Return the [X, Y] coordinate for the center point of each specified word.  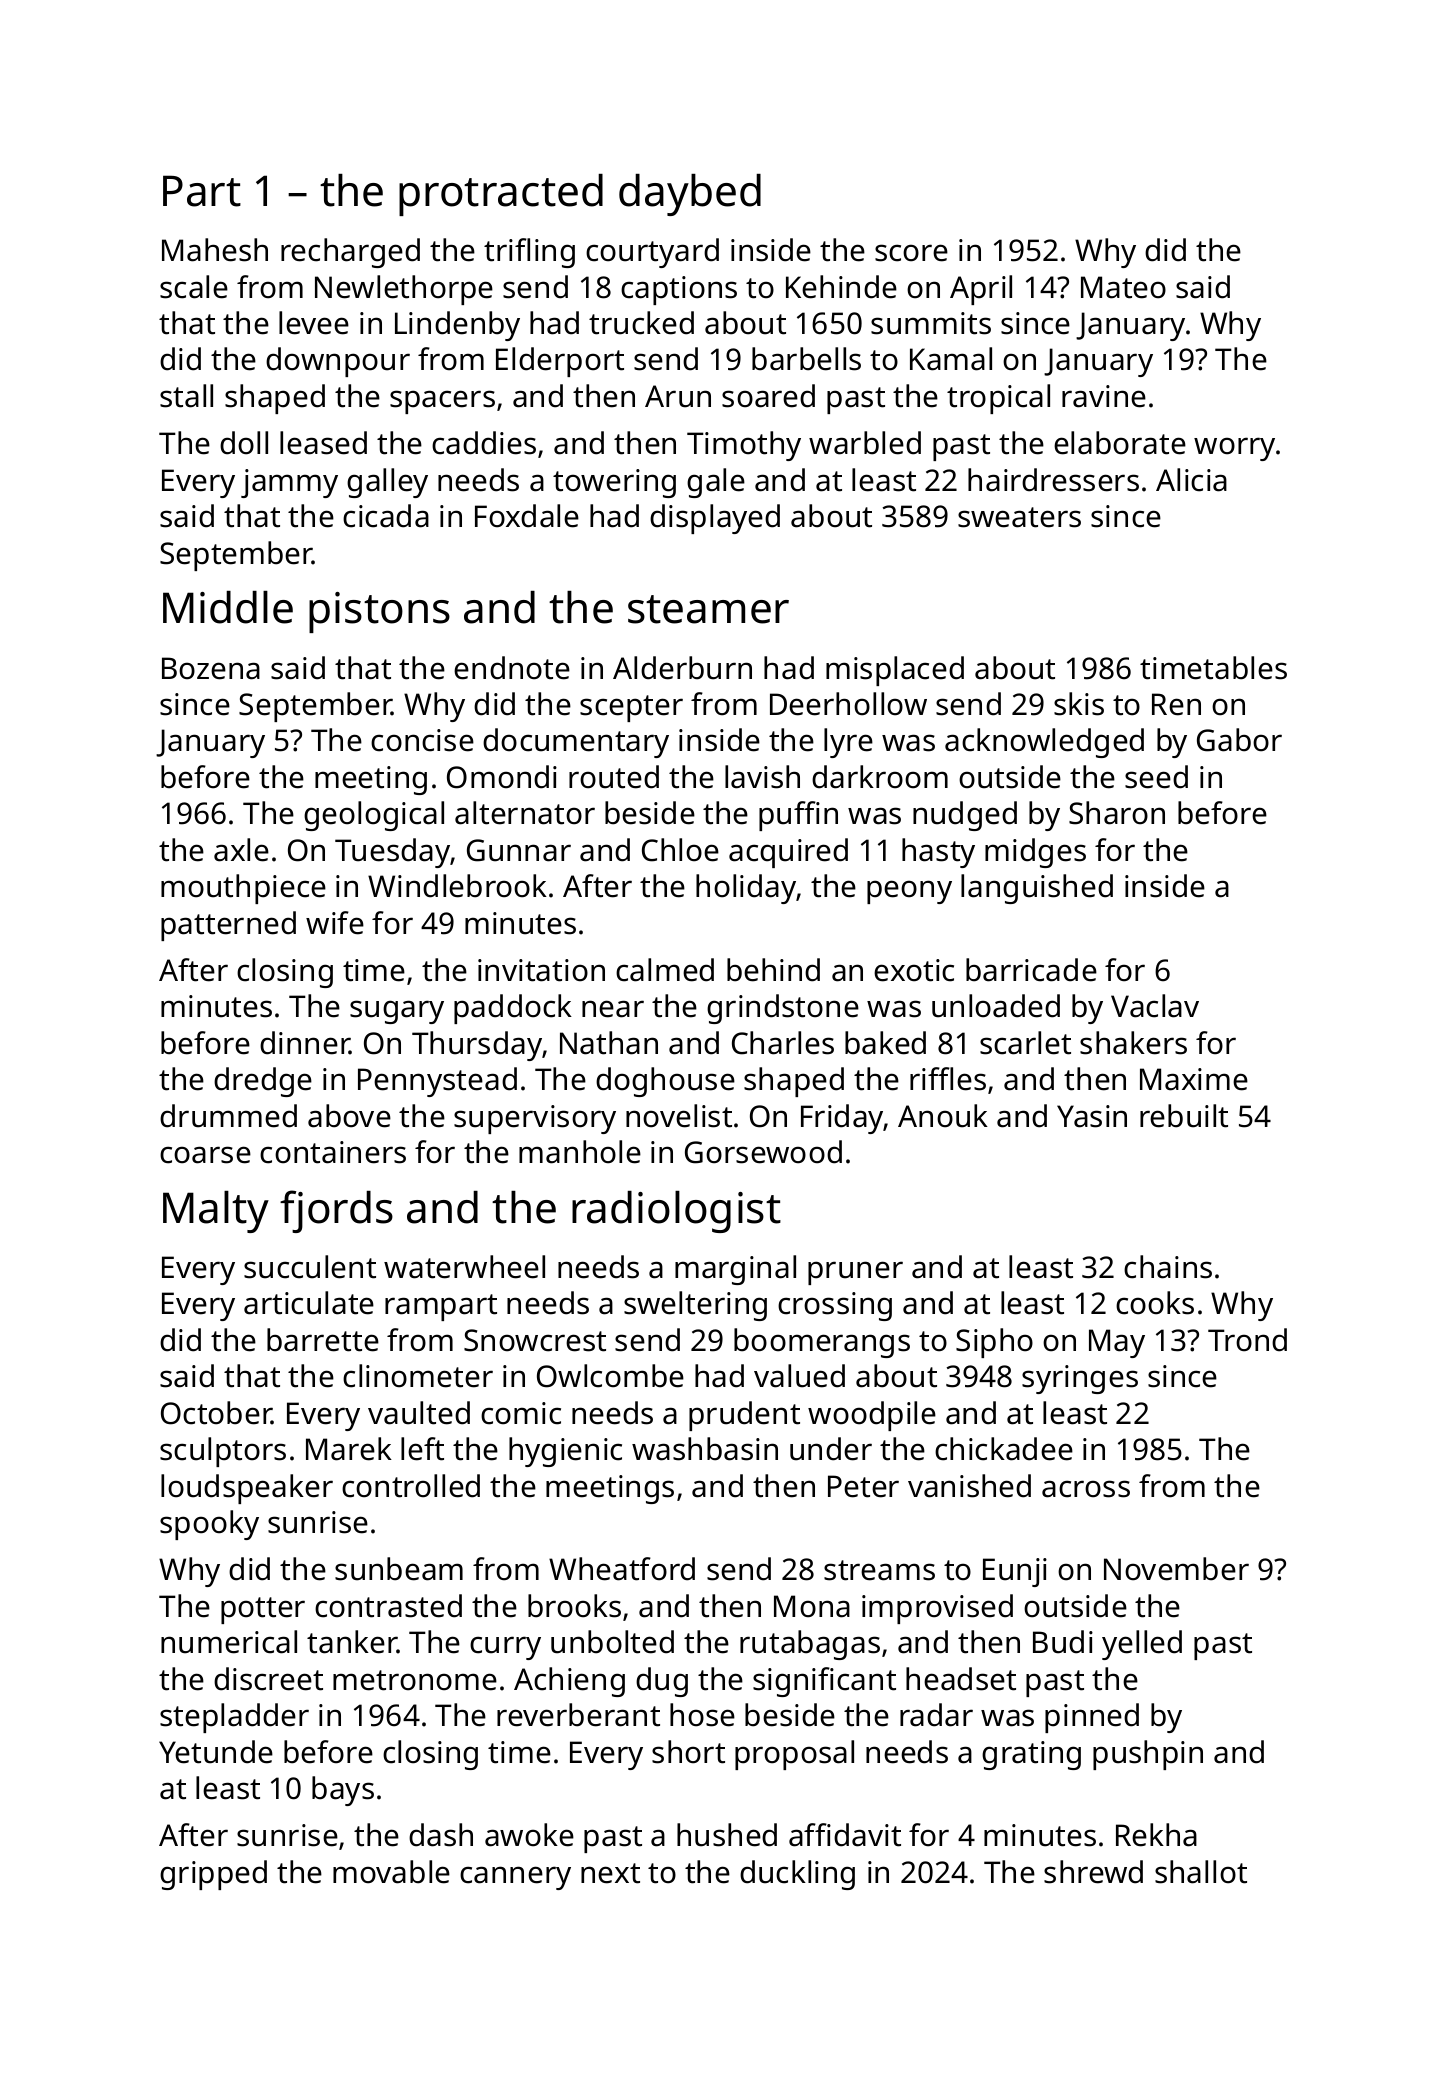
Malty [216, 1212]
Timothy [744, 446]
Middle [228, 607]
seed [1156, 777]
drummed [228, 1116]
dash [441, 1835]
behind [773, 970]
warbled [865, 443]
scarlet [1025, 1043]
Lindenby [457, 326]
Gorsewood [763, 1152]
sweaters [1019, 517]
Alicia [1191, 480]
